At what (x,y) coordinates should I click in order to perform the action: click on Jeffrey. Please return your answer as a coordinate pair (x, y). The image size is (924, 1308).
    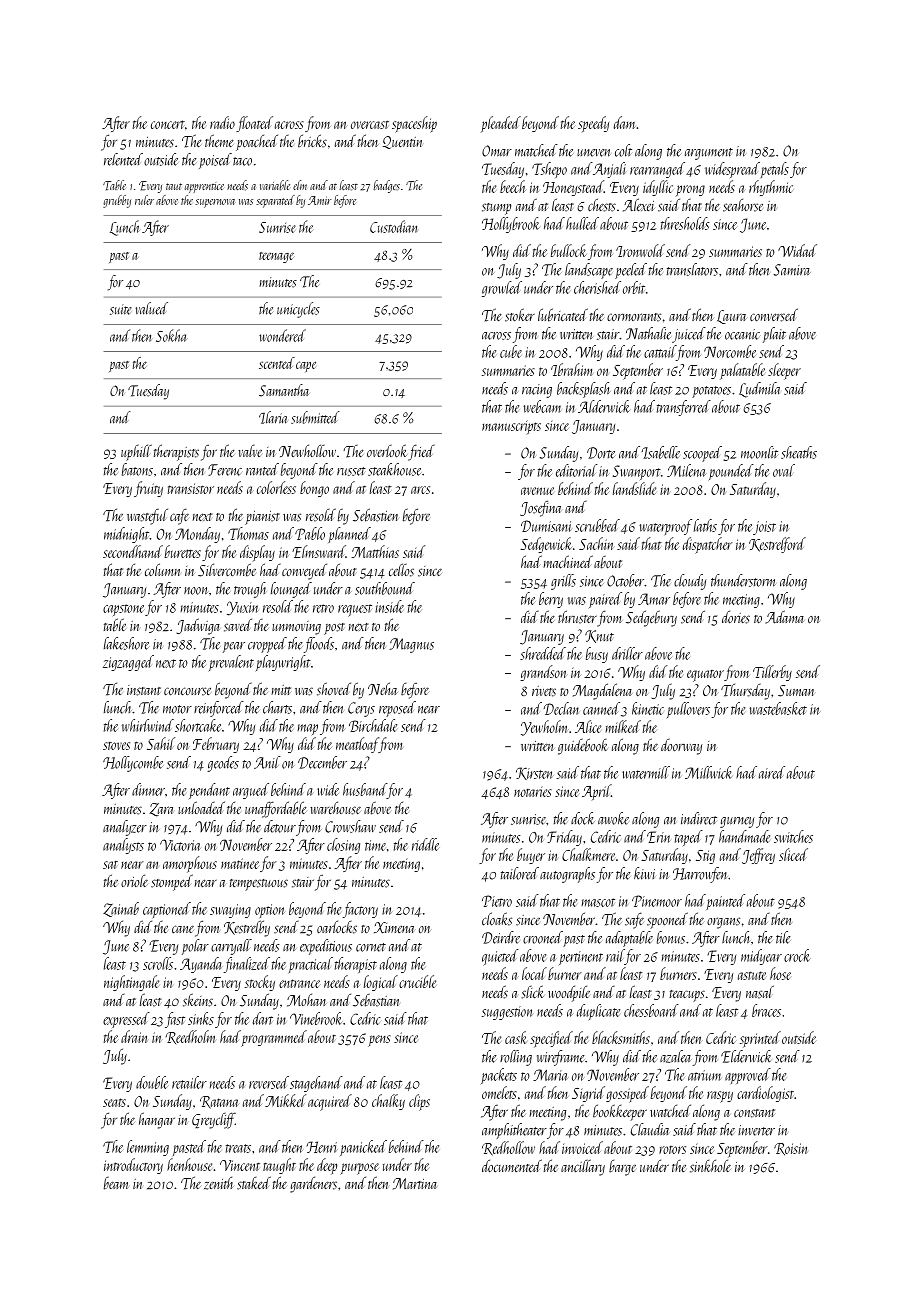
    Looking at the image, I should click on (758, 856).
